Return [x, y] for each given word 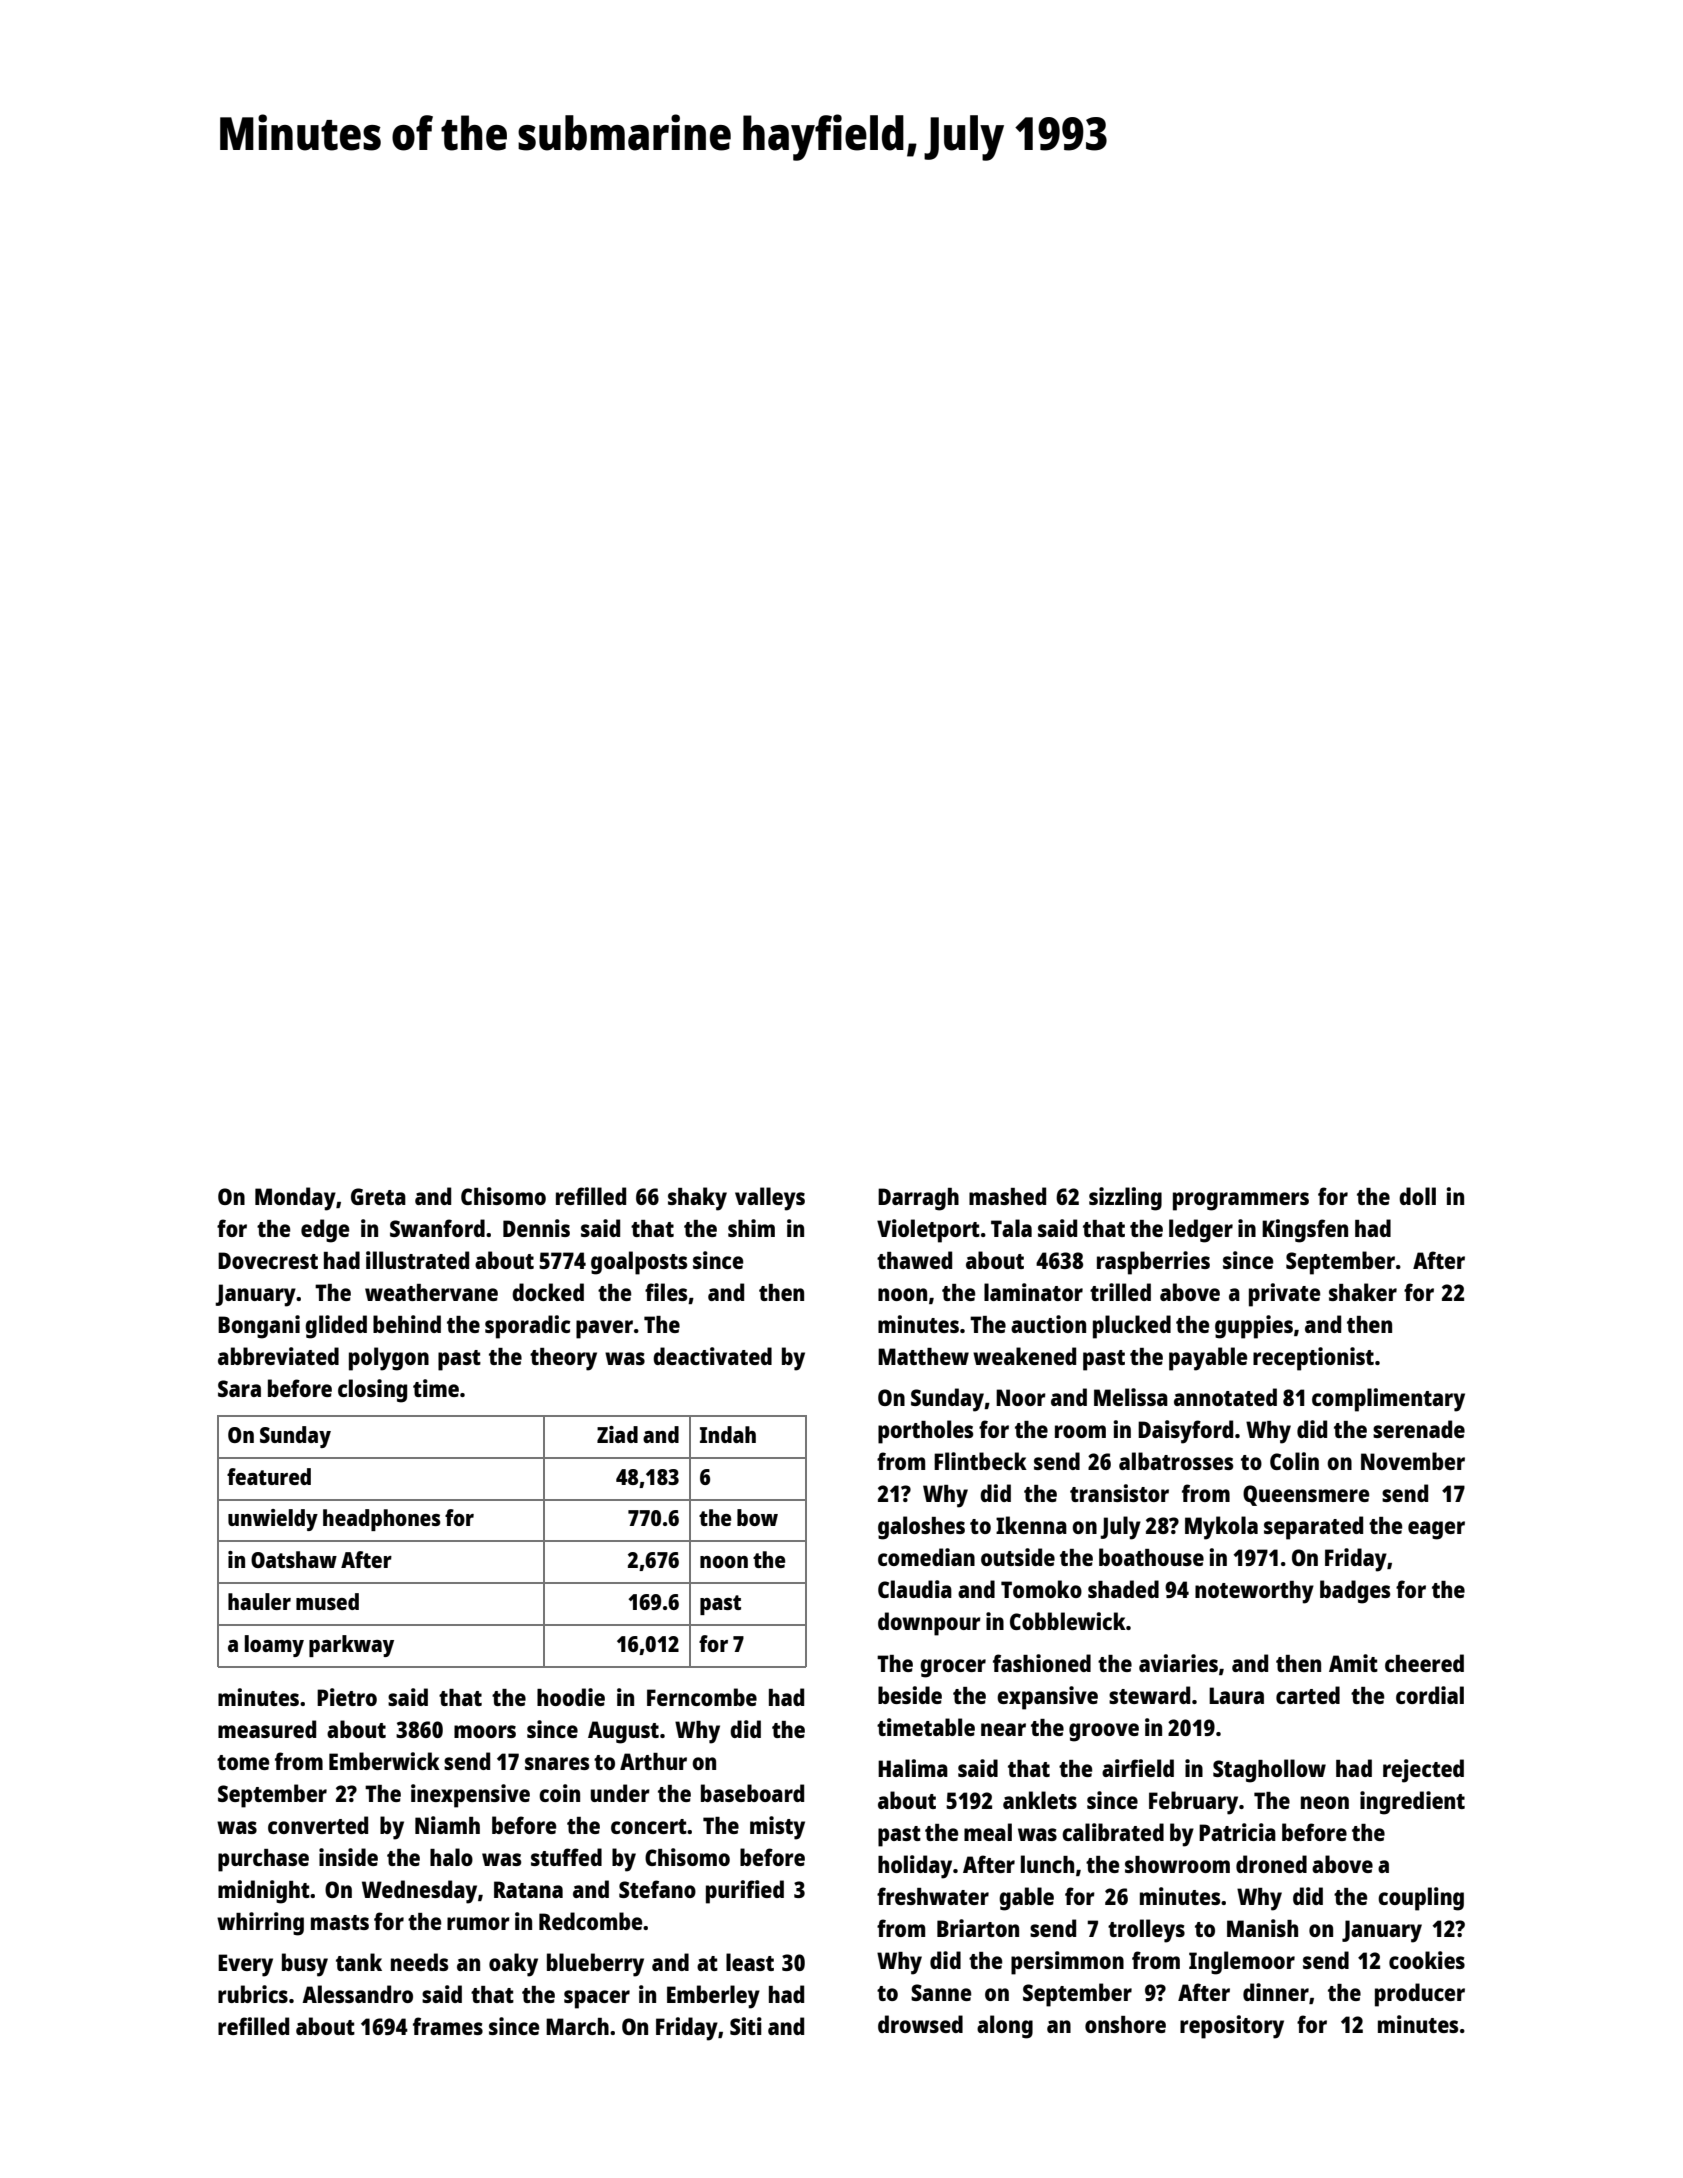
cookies [1427, 1960]
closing [372, 1391]
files [666, 1292]
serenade [1419, 1429]
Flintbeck [980, 1461]
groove [1104, 1732]
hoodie [571, 1697]
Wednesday [419, 1892]
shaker [1363, 1292]
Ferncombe [702, 1697]
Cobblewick [1068, 1621]
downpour [929, 1624]
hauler [259, 1601]
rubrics [253, 1994]
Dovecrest [268, 1260]
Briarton [978, 1928]
